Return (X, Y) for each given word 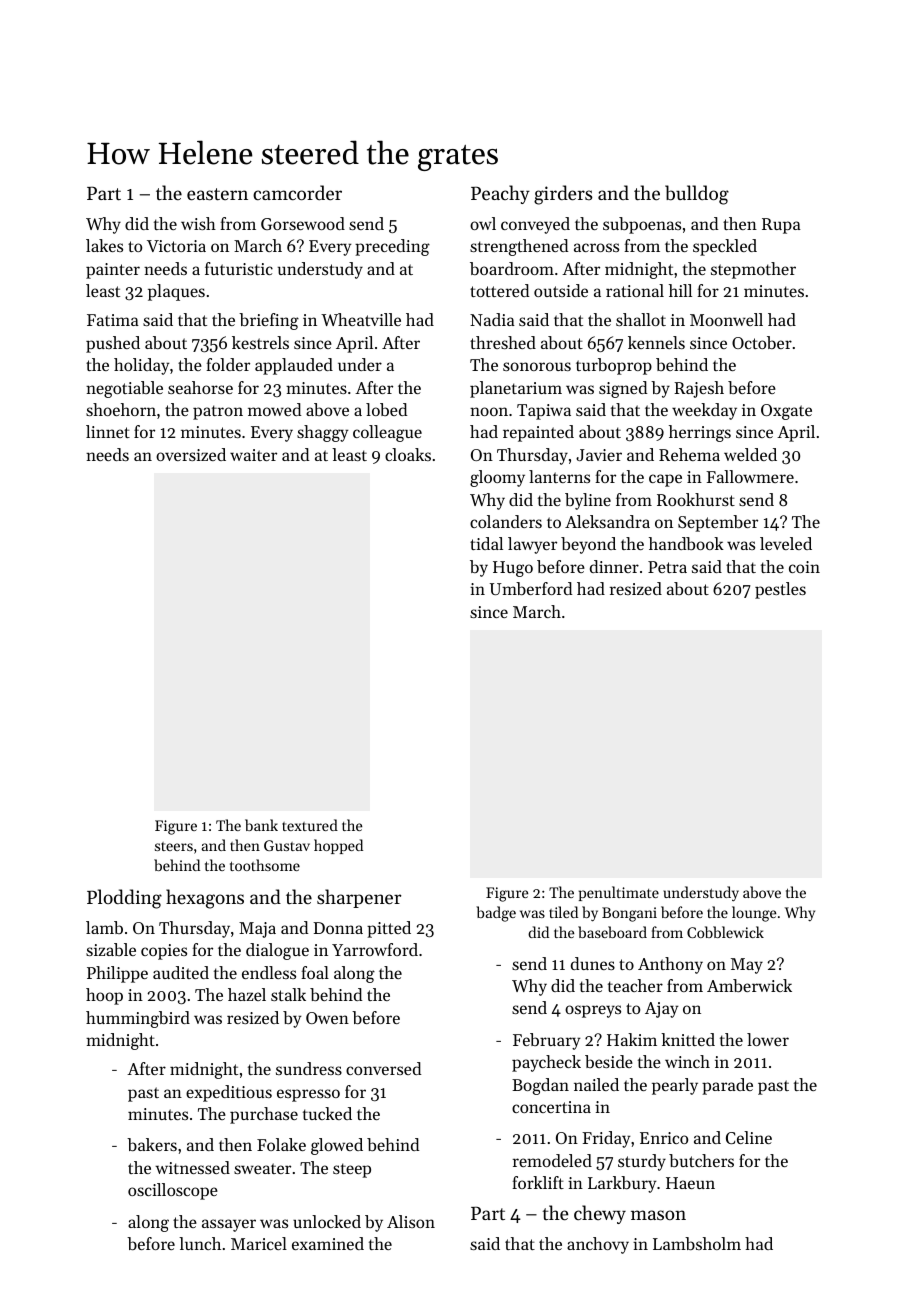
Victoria (176, 246)
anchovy (598, 1245)
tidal (486, 543)
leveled (786, 543)
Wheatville (361, 319)
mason (658, 1215)
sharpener (359, 898)
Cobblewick (725, 932)
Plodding (124, 899)
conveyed (535, 225)
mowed (275, 409)
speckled (725, 247)
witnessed (192, 1167)
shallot (641, 319)
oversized (191, 454)
